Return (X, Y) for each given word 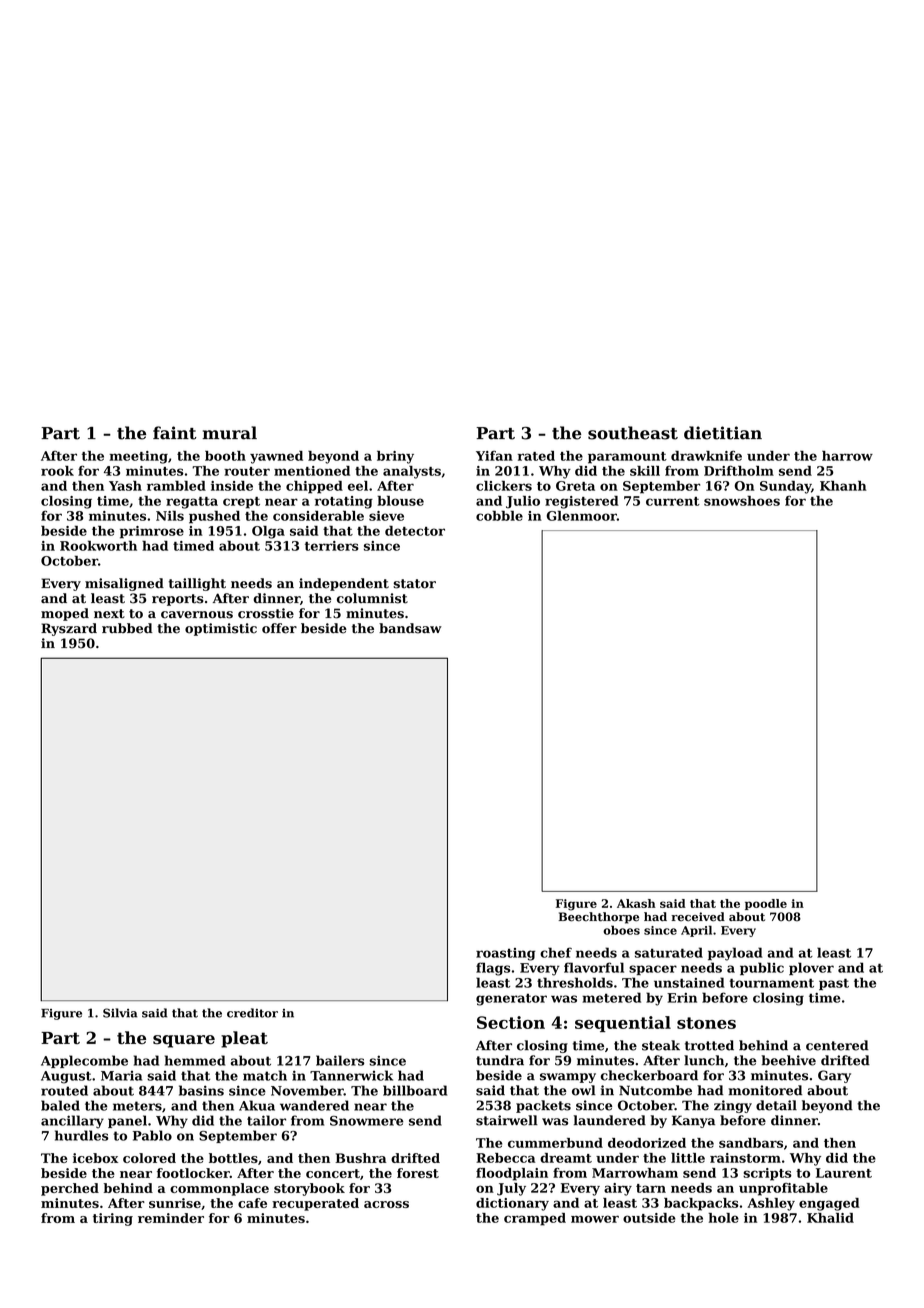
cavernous (197, 615)
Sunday (785, 487)
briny (395, 457)
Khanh (843, 485)
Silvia (120, 1013)
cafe (252, 1203)
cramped (535, 1219)
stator (414, 584)
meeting (138, 457)
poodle (766, 904)
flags (493, 969)
